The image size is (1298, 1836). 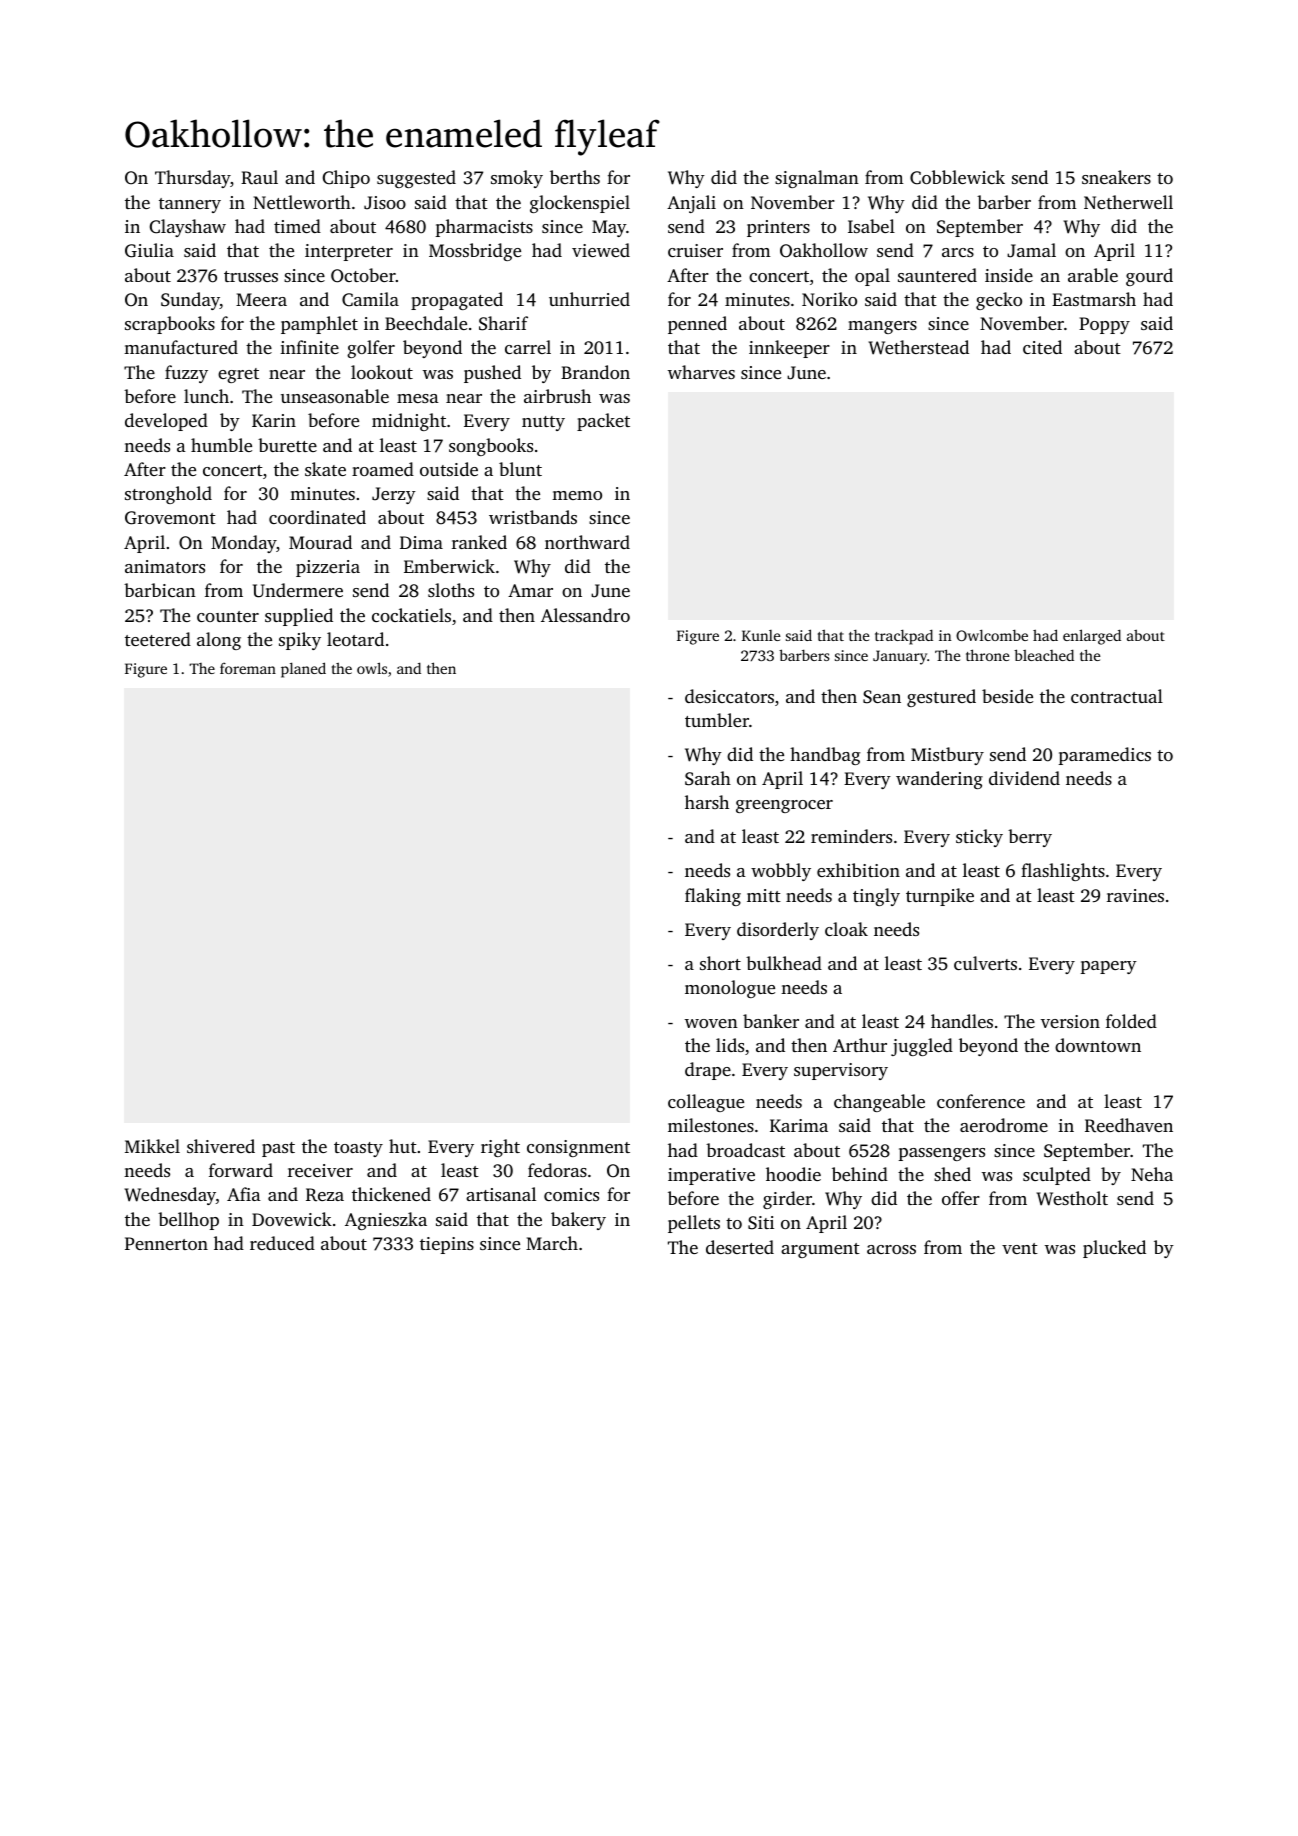 I want to click on sneakers, so click(x=1116, y=177).
